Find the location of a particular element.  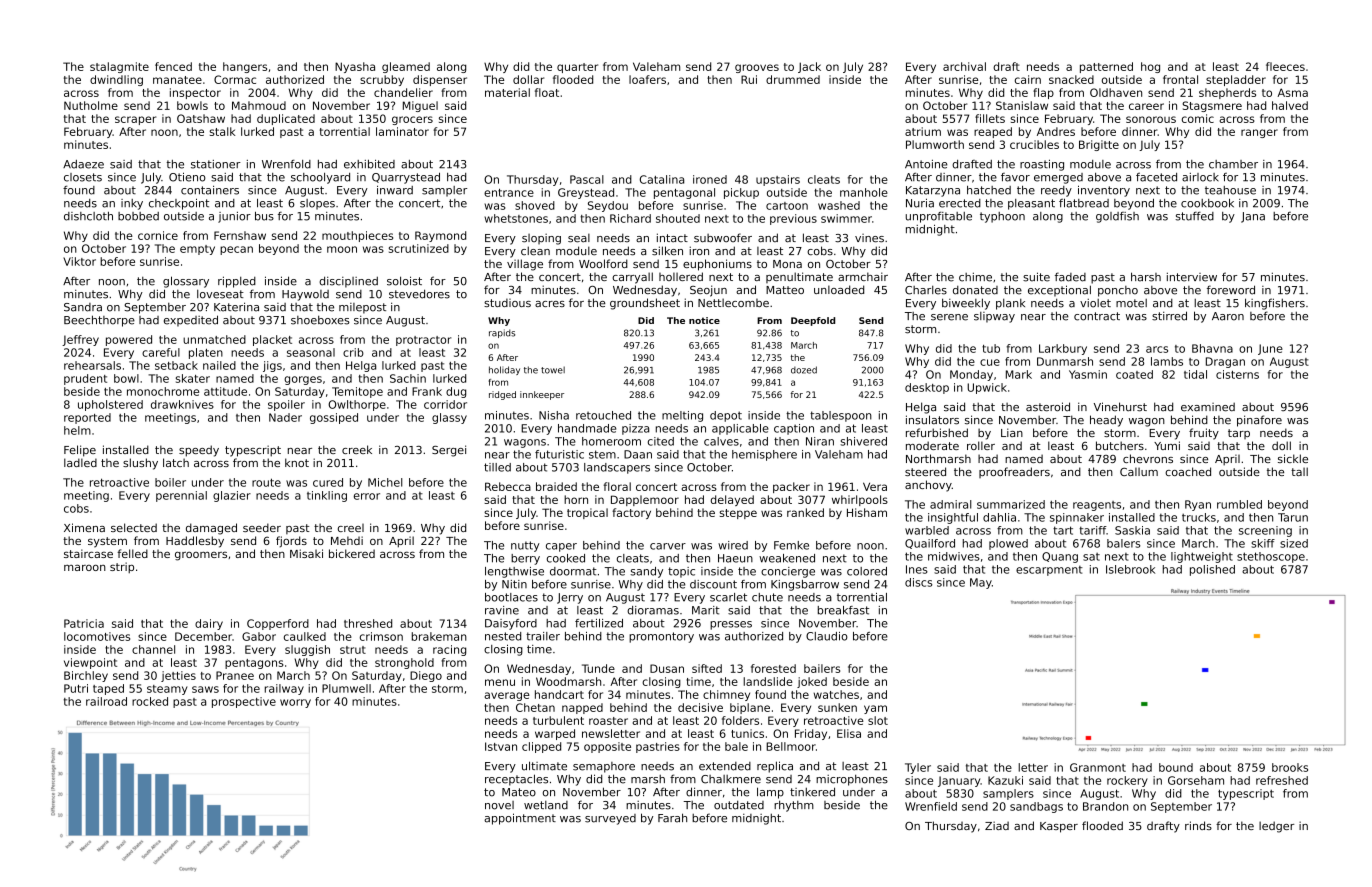

plank is located at coordinates (1010, 304).
